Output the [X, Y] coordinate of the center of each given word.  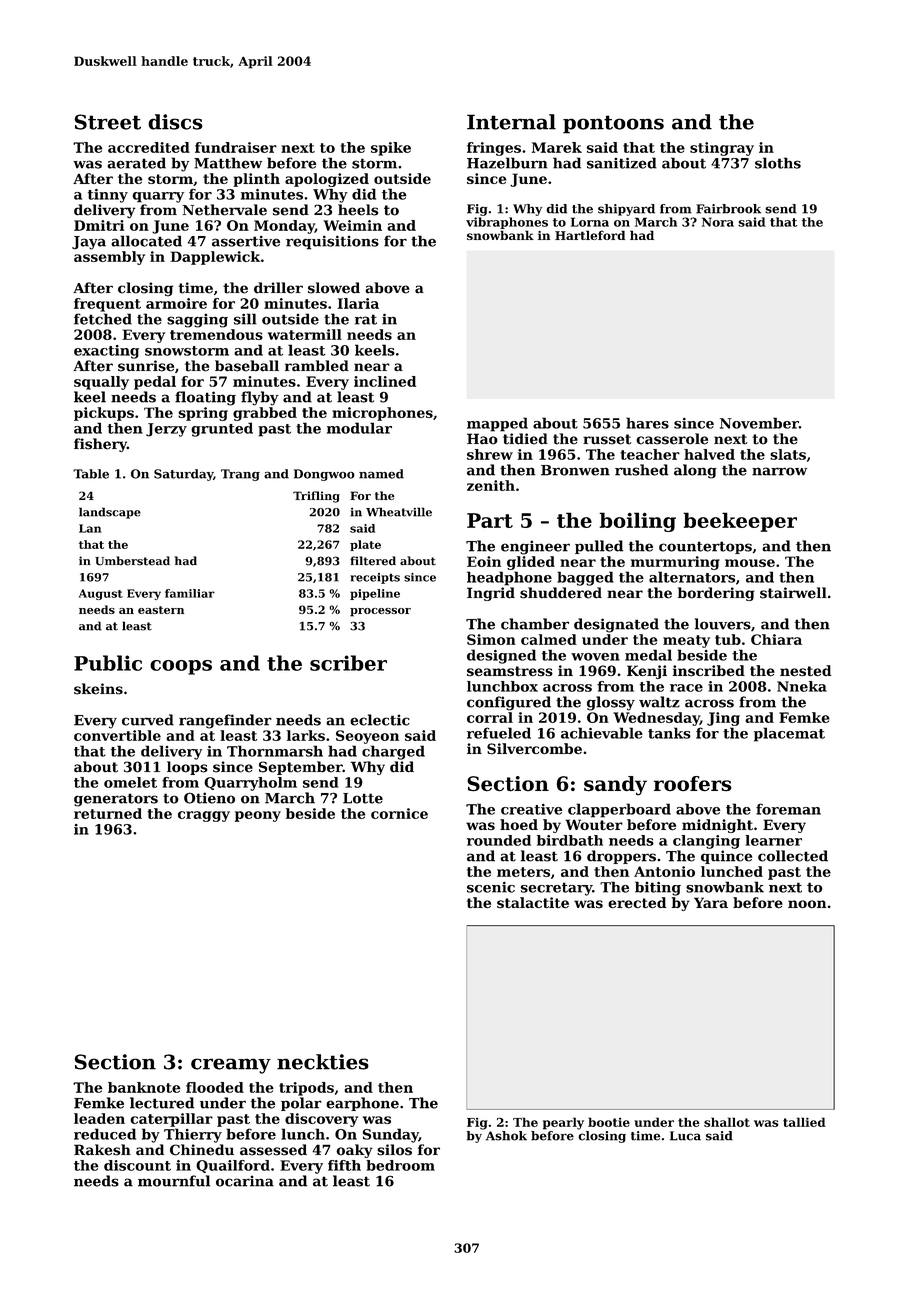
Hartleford [590, 235]
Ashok [506, 1136]
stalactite [533, 903]
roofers [693, 784]
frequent [107, 305]
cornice [399, 813]
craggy [204, 816]
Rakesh [102, 1150]
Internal [511, 122]
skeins [98, 689]
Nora [718, 222]
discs [175, 122]
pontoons [613, 124]
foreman [788, 809]
